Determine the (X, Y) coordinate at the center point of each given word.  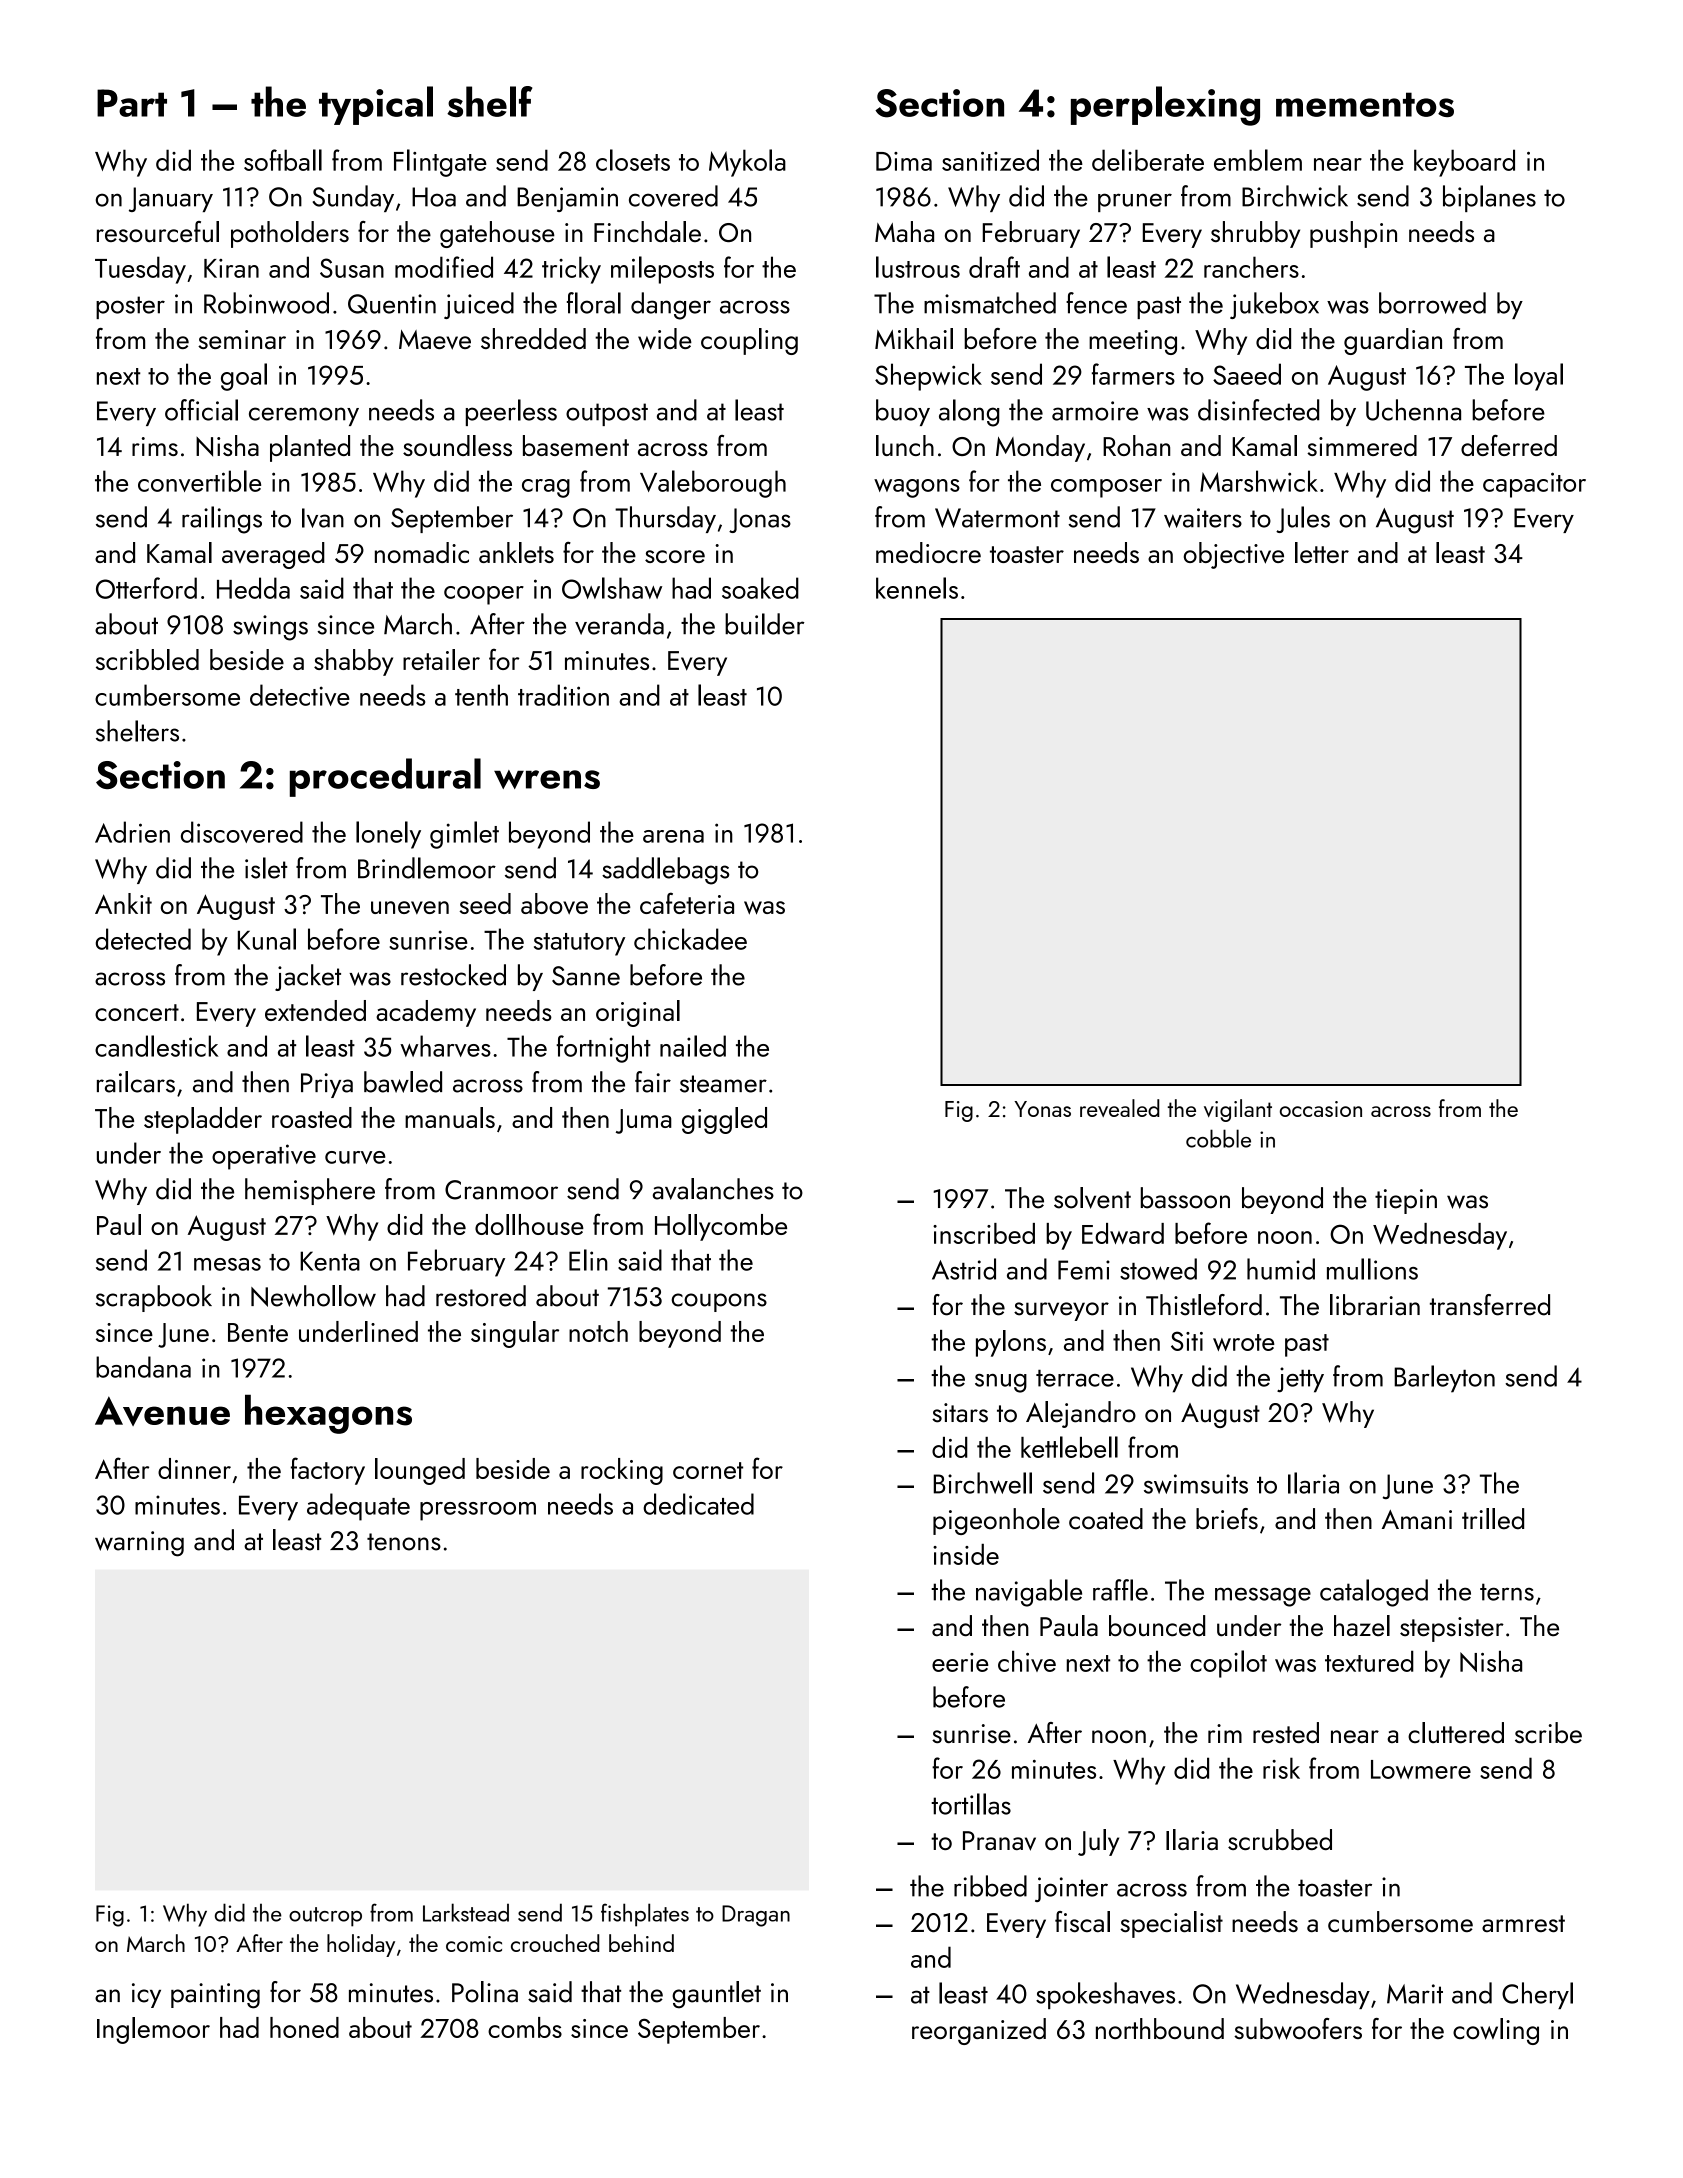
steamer (723, 1084)
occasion (1321, 1109)
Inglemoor (153, 2030)
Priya (327, 1085)
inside (966, 1554)
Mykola (747, 163)
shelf (489, 101)
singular (515, 1334)
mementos (1365, 104)
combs (525, 2027)
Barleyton (1444, 1379)
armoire (1095, 411)
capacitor (1534, 485)
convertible (199, 481)
